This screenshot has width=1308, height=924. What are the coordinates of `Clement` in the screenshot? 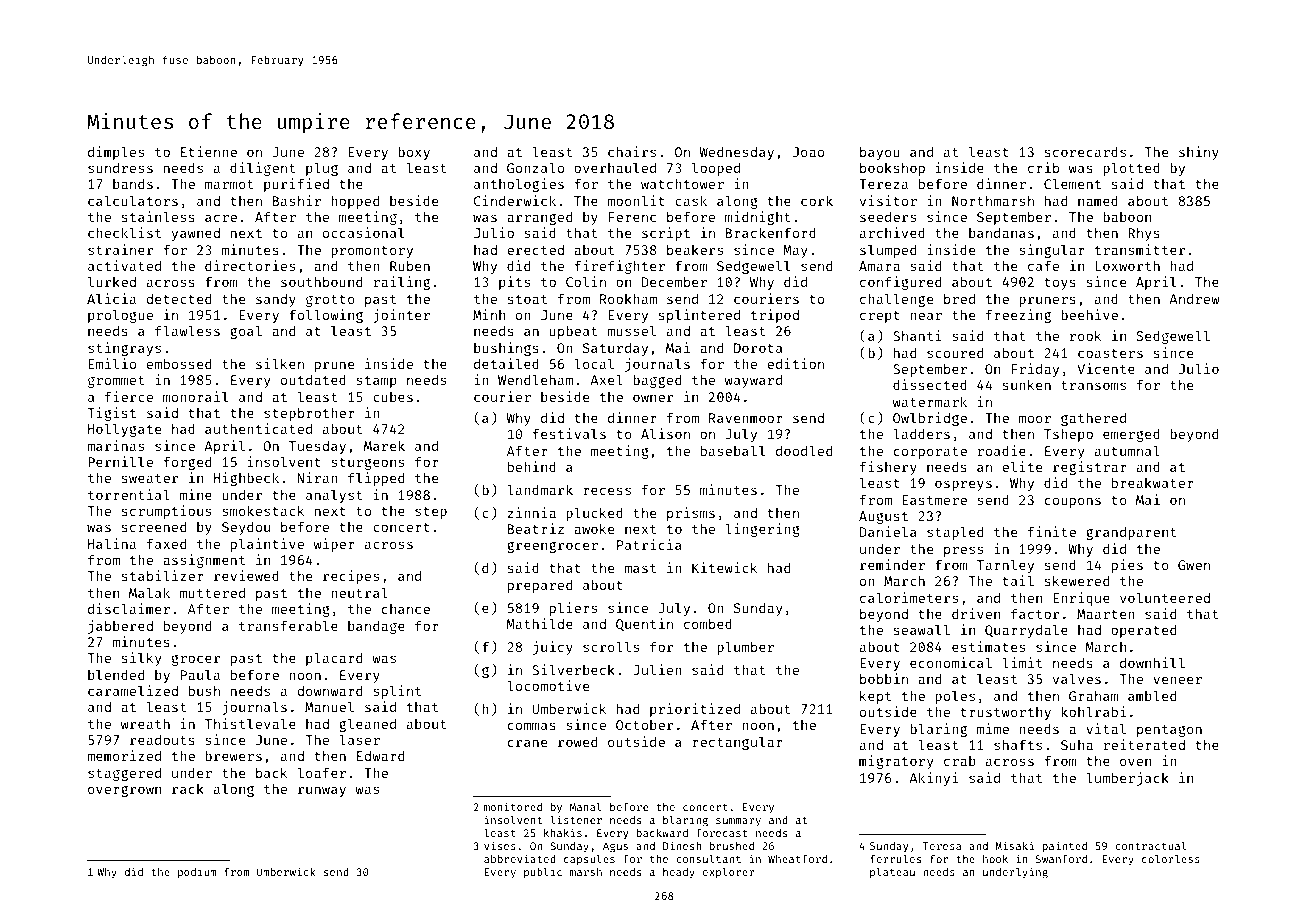 It's located at (1072, 183).
